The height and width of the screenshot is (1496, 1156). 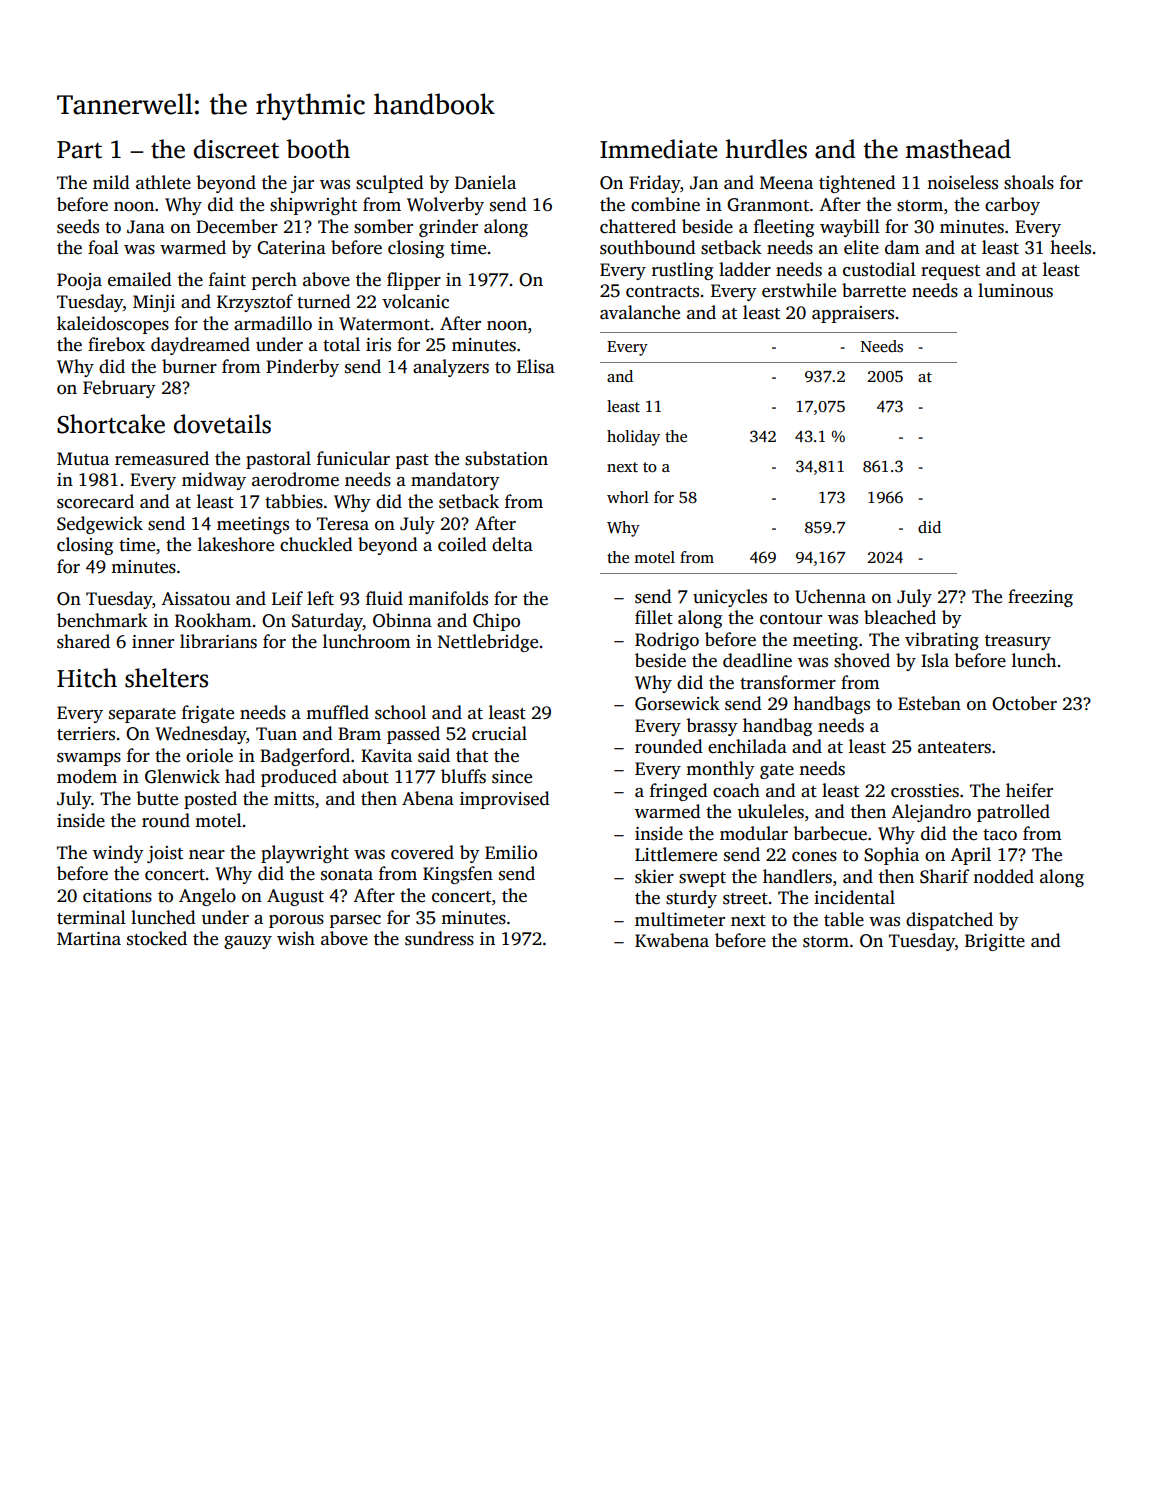 What do you see at coordinates (305, 757) in the screenshot?
I see `Badgerford` at bounding box center [305, 757].
